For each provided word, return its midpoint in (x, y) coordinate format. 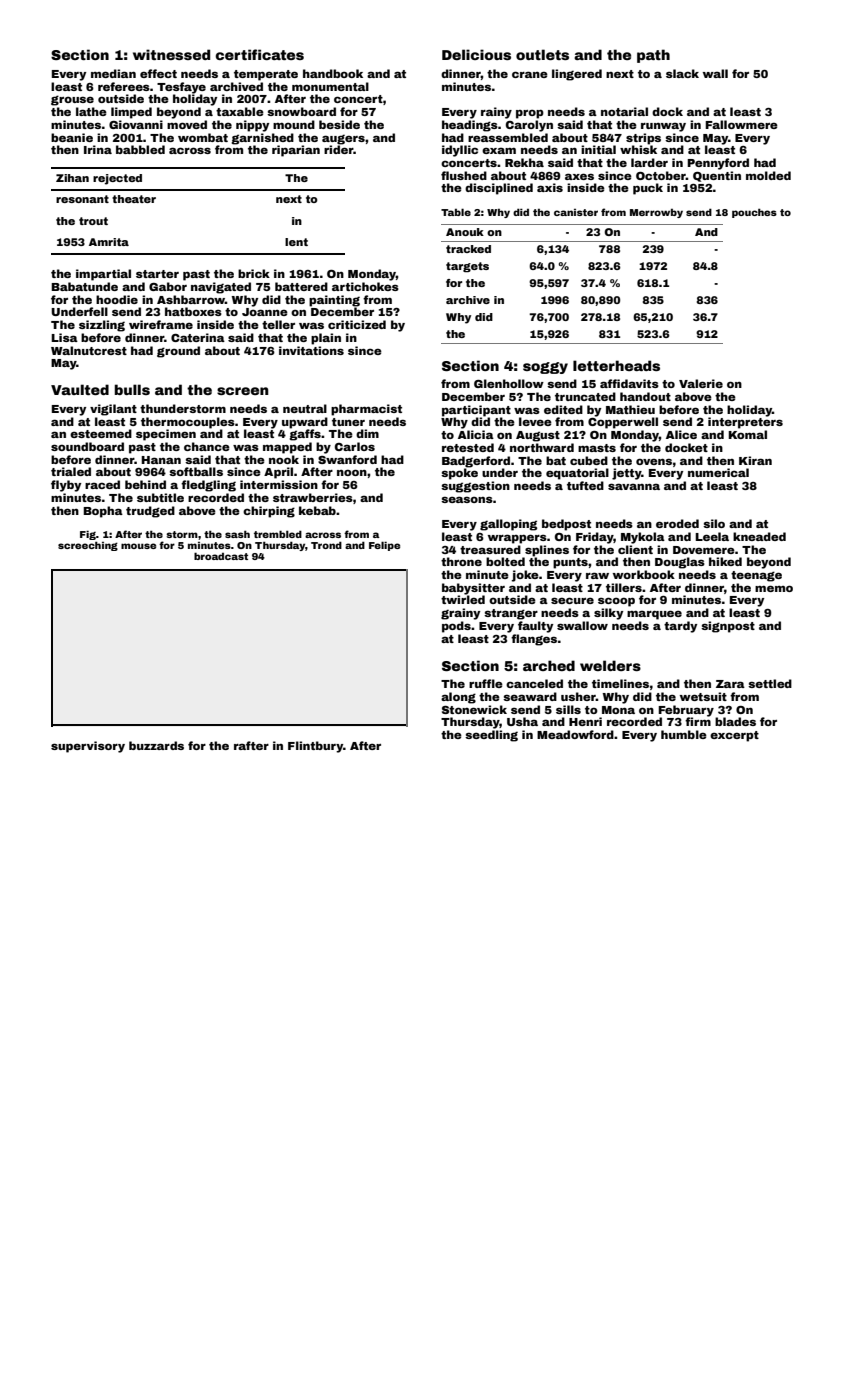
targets (467, 267)
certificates (260, 54)
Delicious (476, 54)
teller (278, 324)
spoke (459, 474)
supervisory (88, 747)
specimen (166, 435)
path (653, 56)
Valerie (701, 383)
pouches (754, 213)
